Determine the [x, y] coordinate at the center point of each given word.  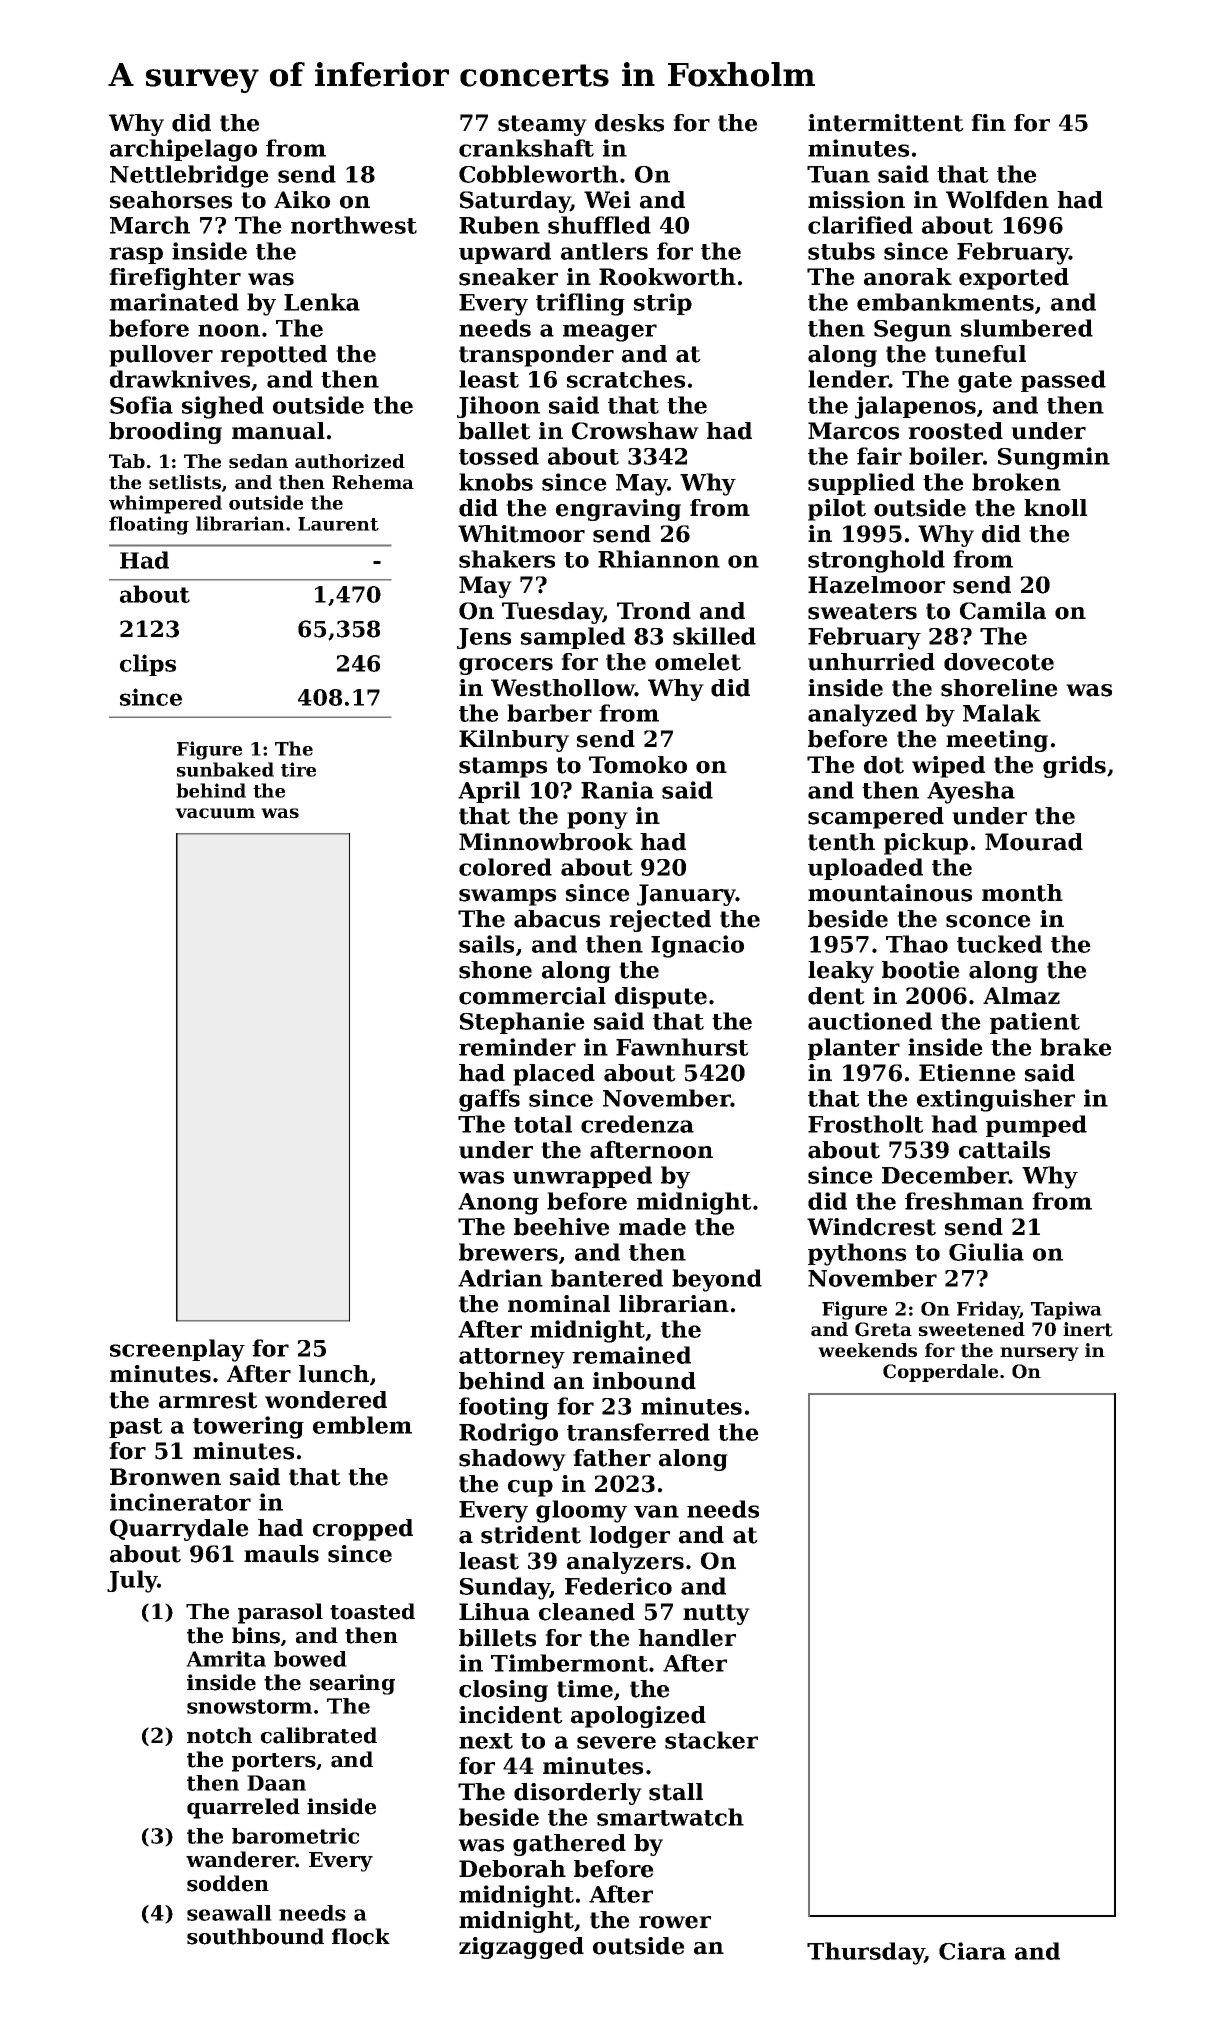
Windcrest [871, 1227]
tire [298, 769]
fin [988, 122]
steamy [542, 125]
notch [219, 1735]
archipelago [183, 150]
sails [486, 944]
